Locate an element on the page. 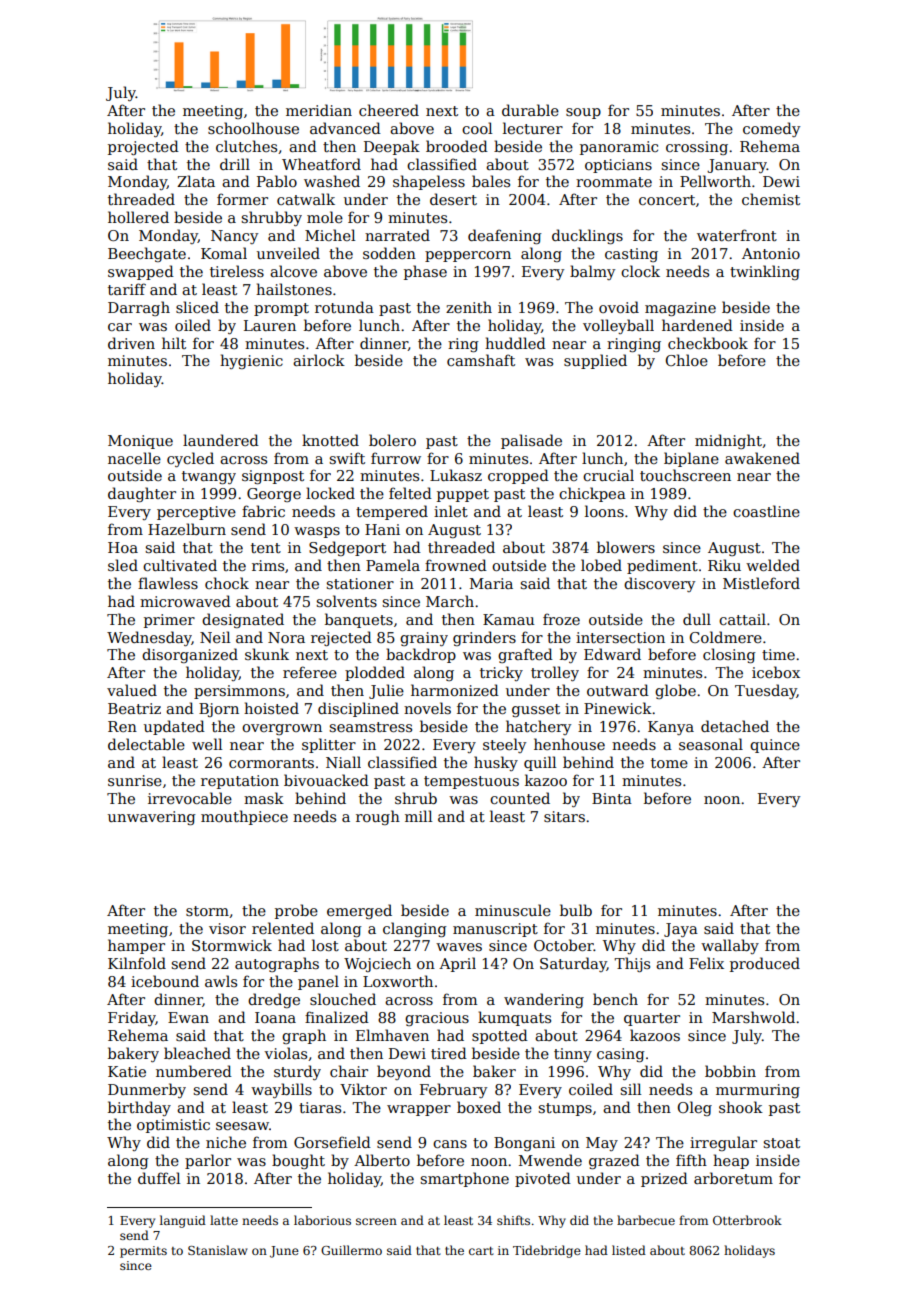 The image size is (908, 1316). stoat is located at coordinates (781, 1143).
